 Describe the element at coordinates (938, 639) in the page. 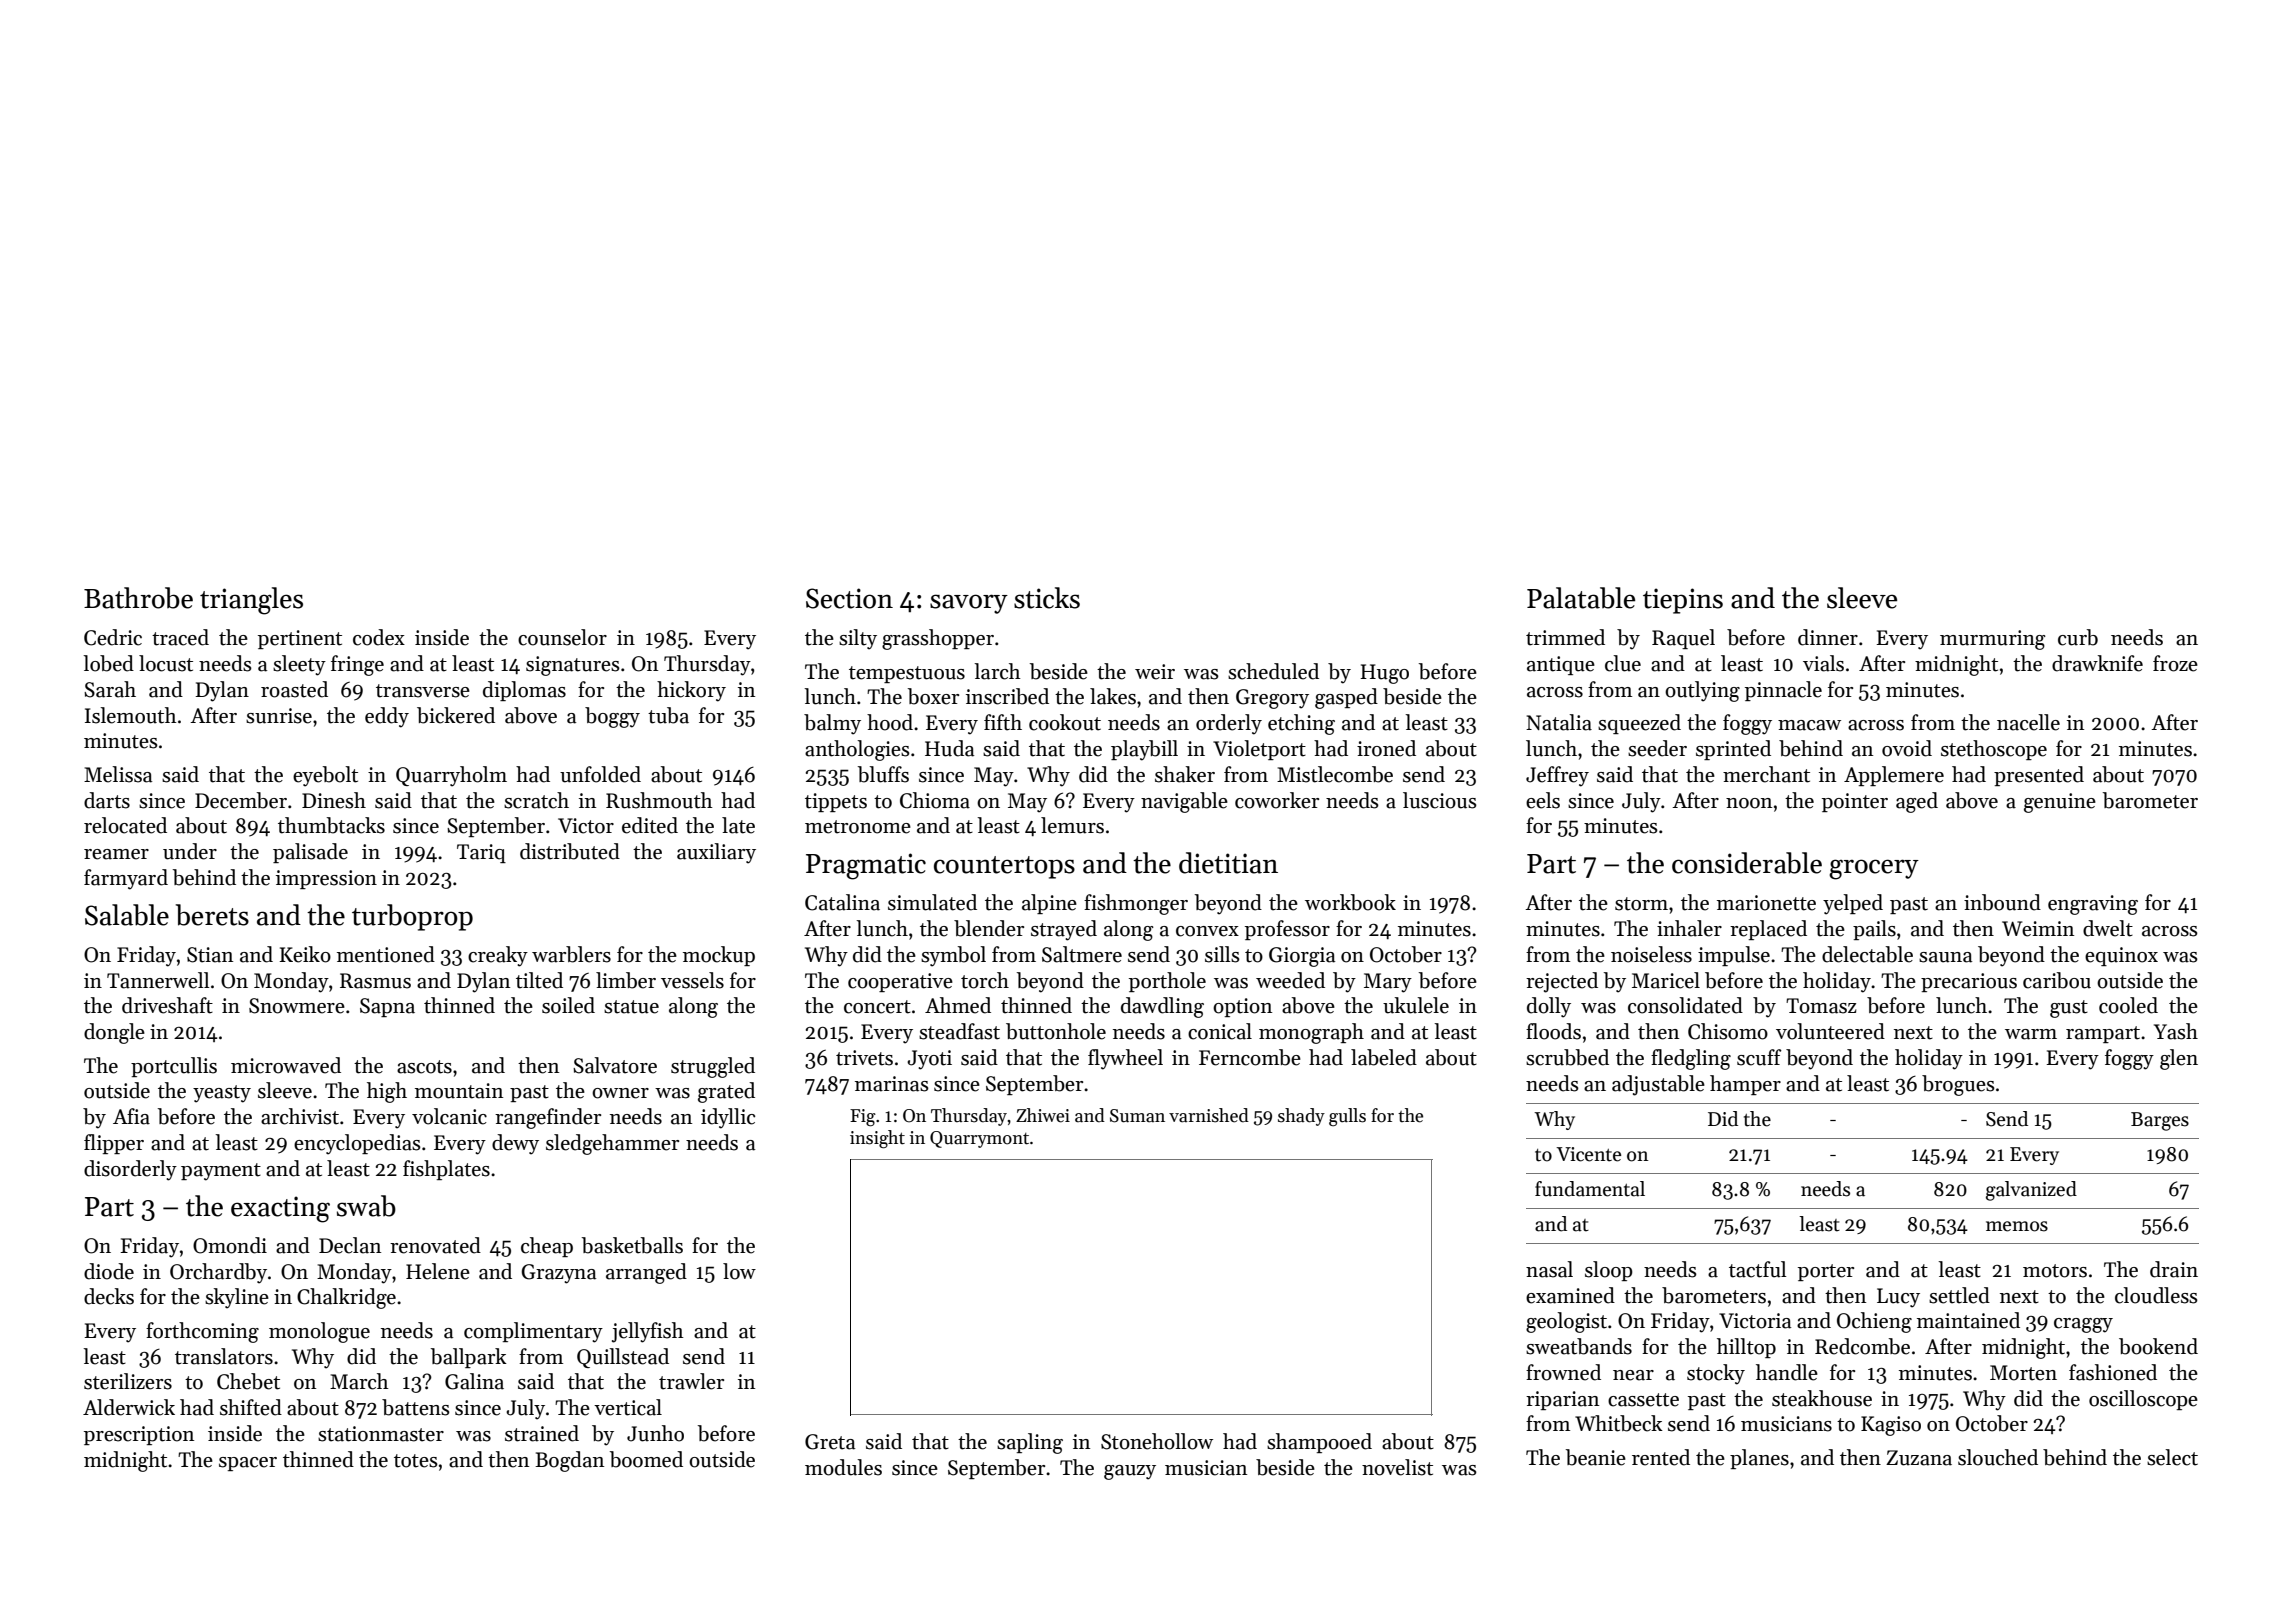

I see `grasshopper` at that location.
